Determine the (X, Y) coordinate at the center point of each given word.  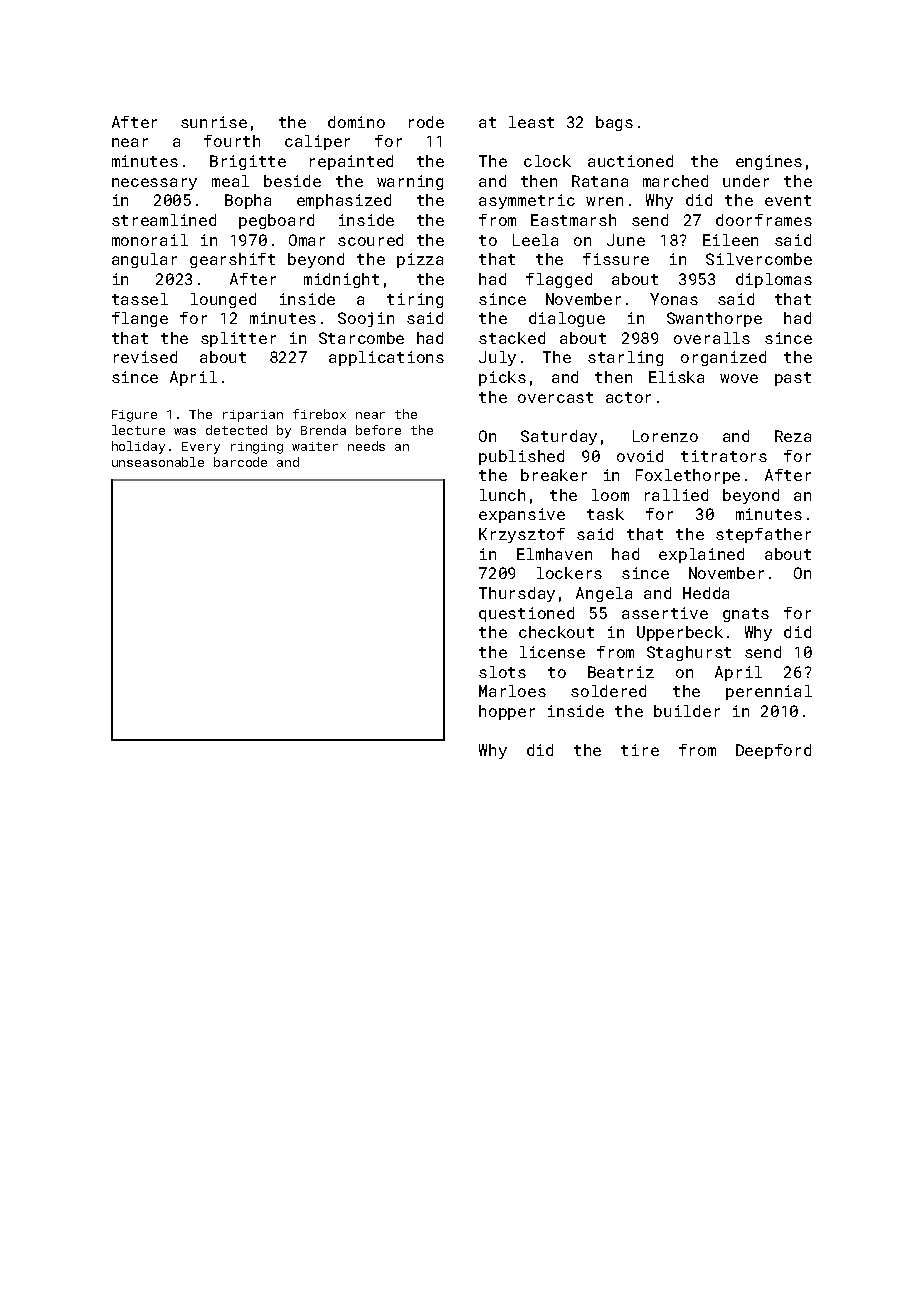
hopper (507, 712)
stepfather (763, 535)
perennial (769, 692)
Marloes (512, 691)
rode (426, 122)
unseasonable (158, 462)
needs (366, 446)
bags (614, 123)
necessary (154, 184)
